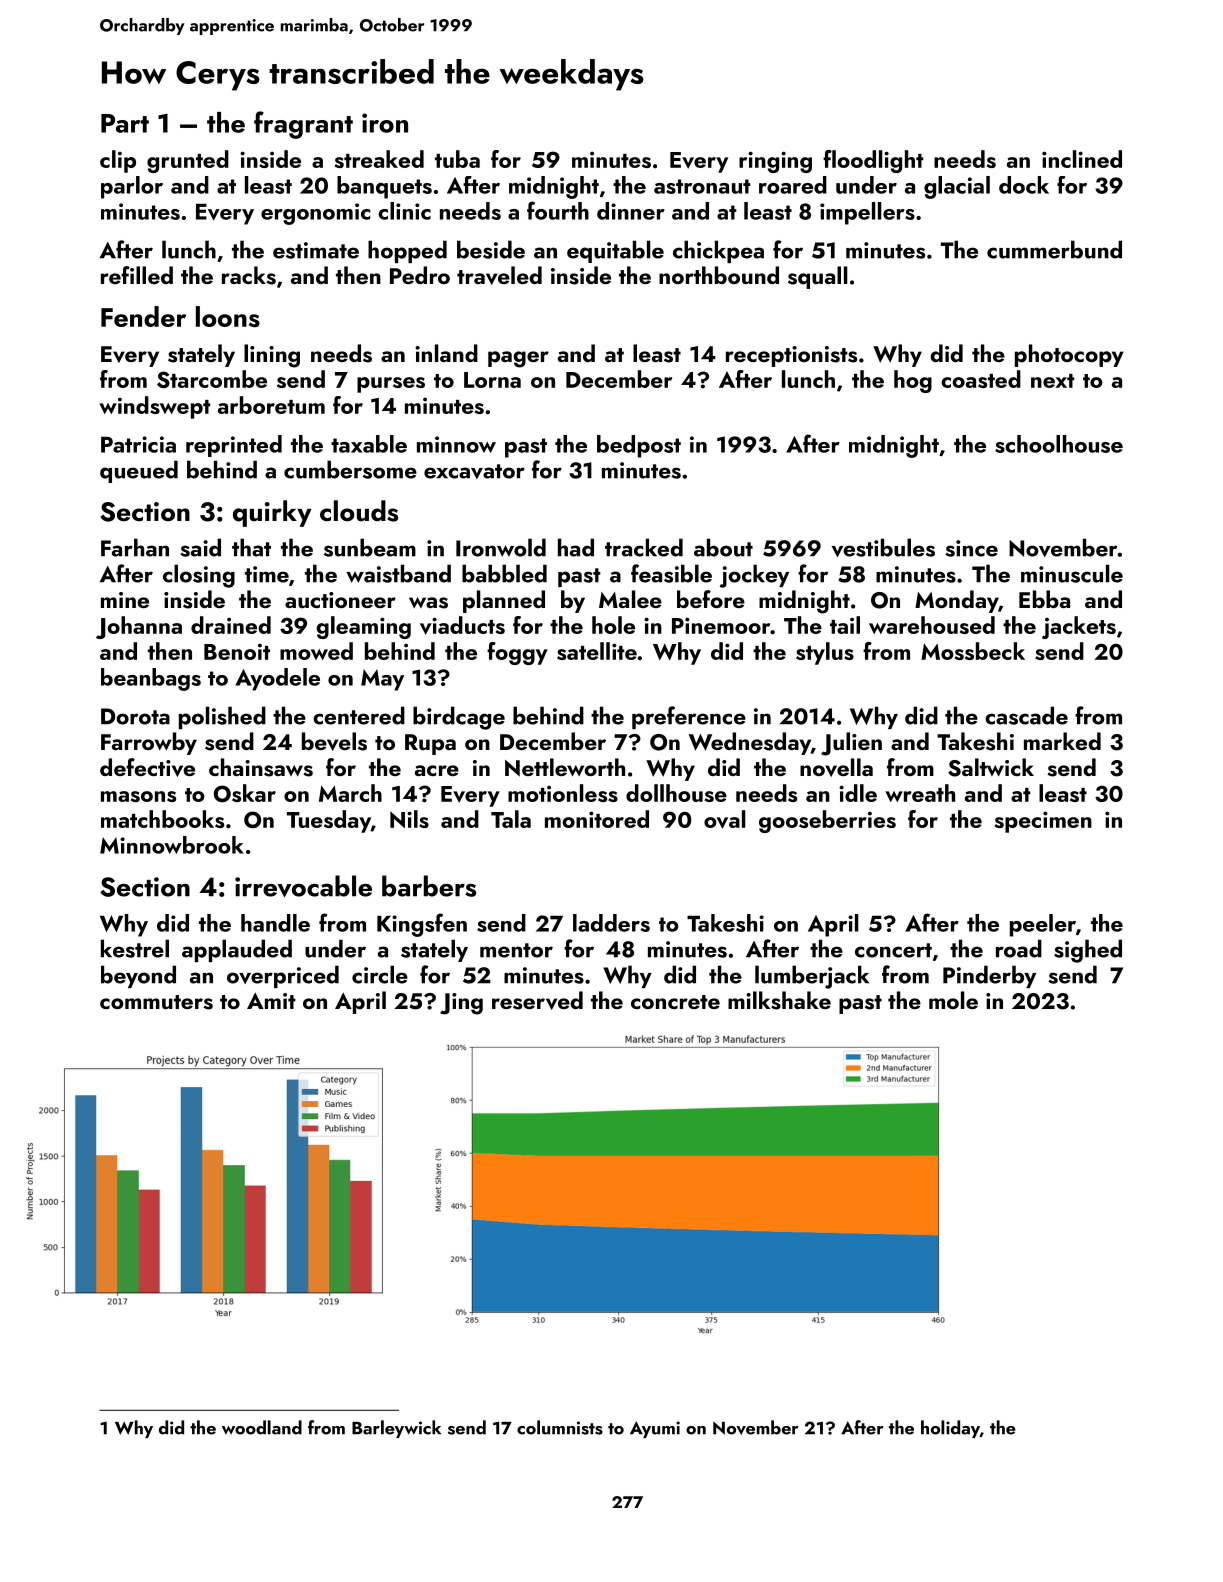 The width and height of the screenshot is (1223, 1582). What do you see at coordinates (725, 819) in the screenshot?
I see `oval` at bounding box center [725, 819].
